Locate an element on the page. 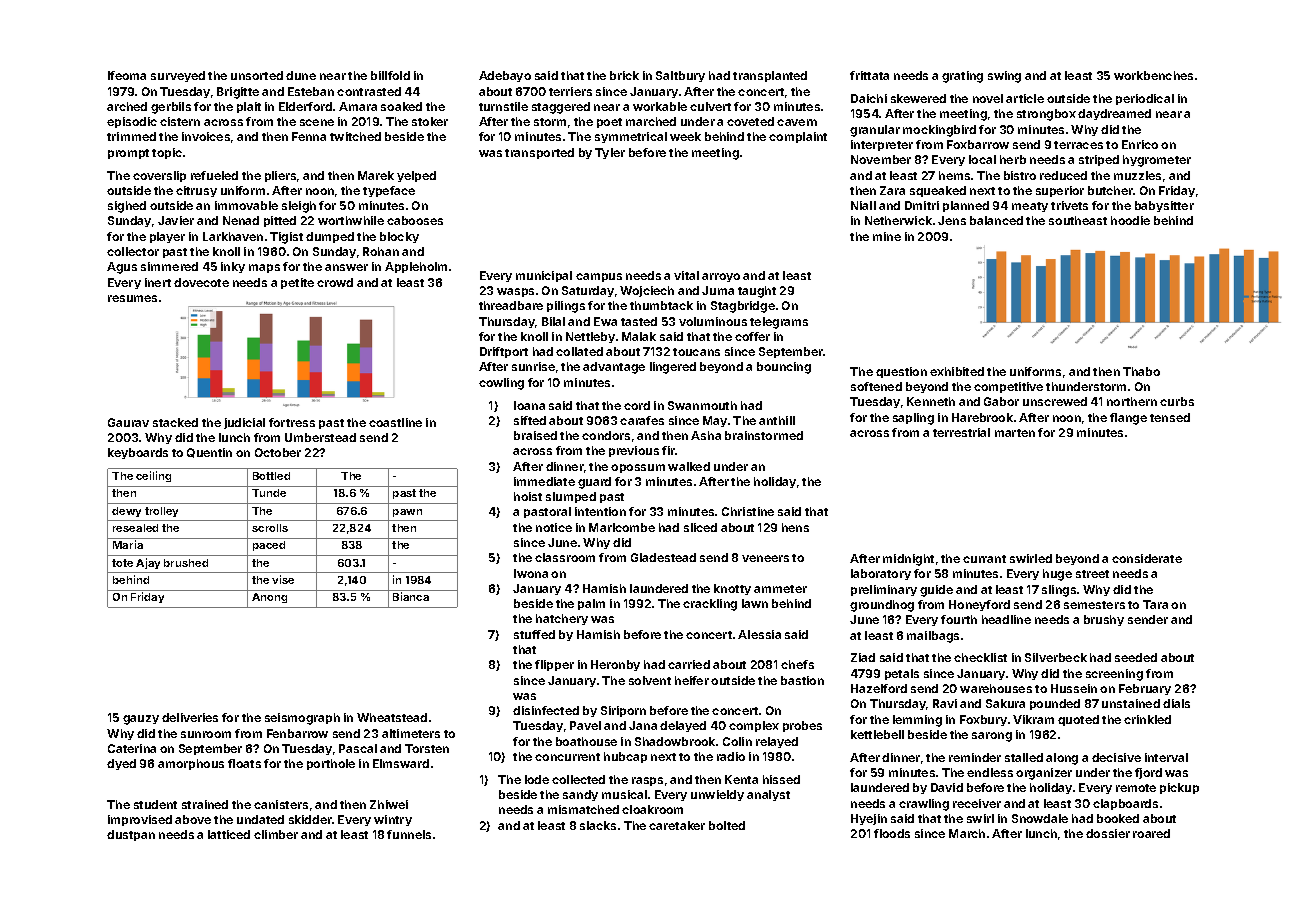  workbenches is located at coordinates (1153, 75).
